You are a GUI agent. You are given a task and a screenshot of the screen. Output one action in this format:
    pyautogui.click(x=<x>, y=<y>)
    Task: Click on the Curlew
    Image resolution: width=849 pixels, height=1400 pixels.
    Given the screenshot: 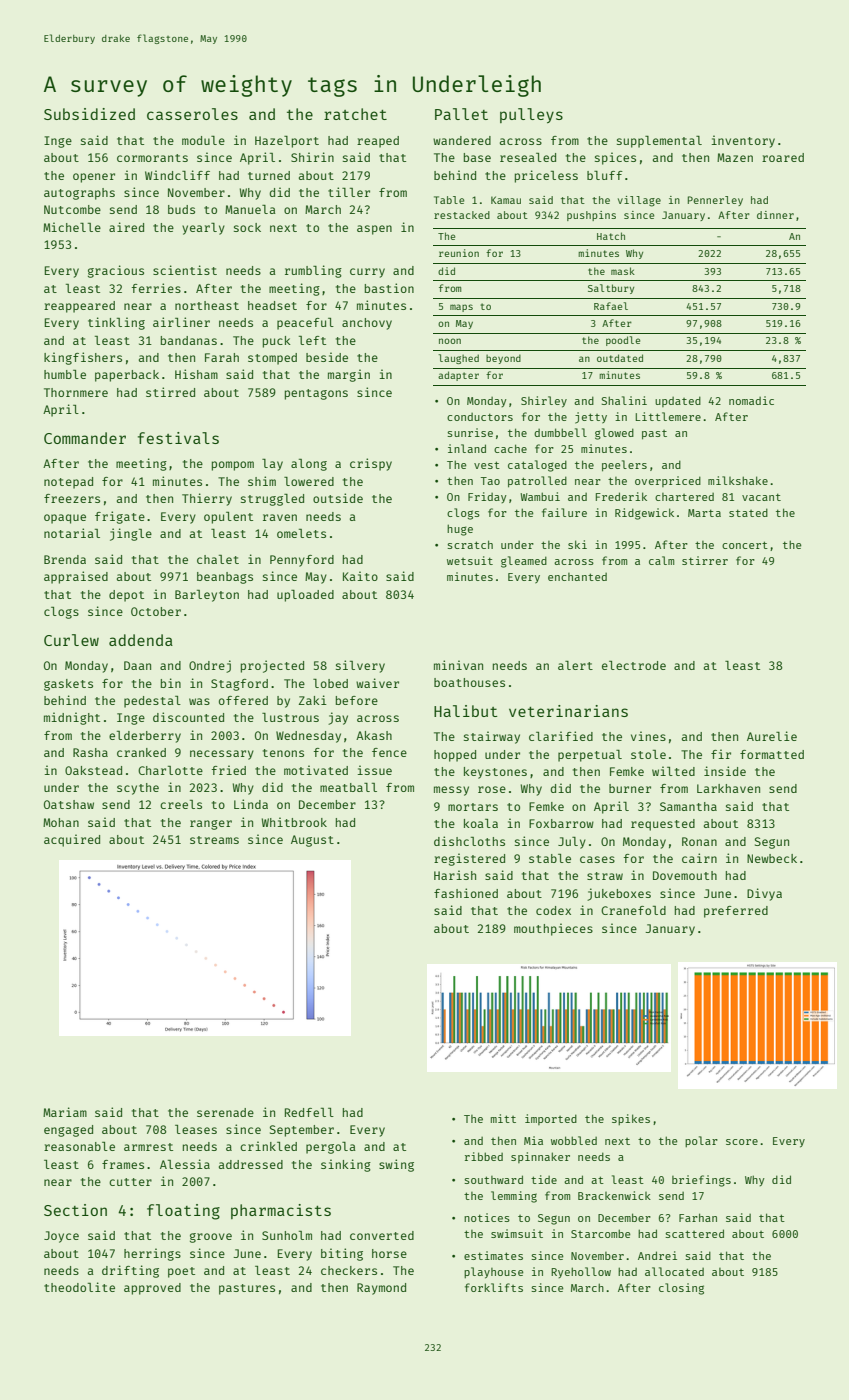 What is the action you would take?
    pyautogui.click(x=71, y=640)
